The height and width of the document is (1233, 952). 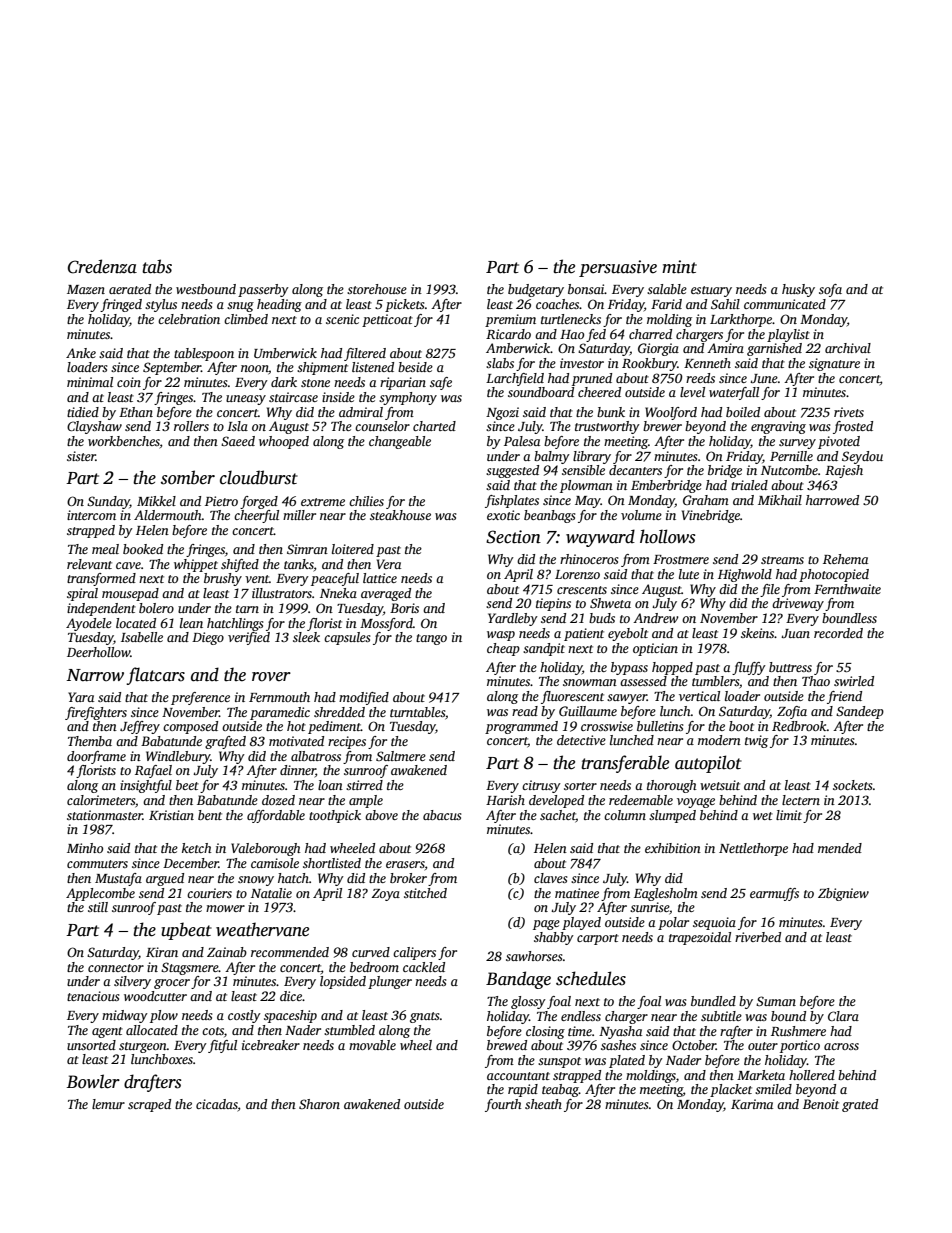 I want to click on dark, so click(x=284, y=382).
